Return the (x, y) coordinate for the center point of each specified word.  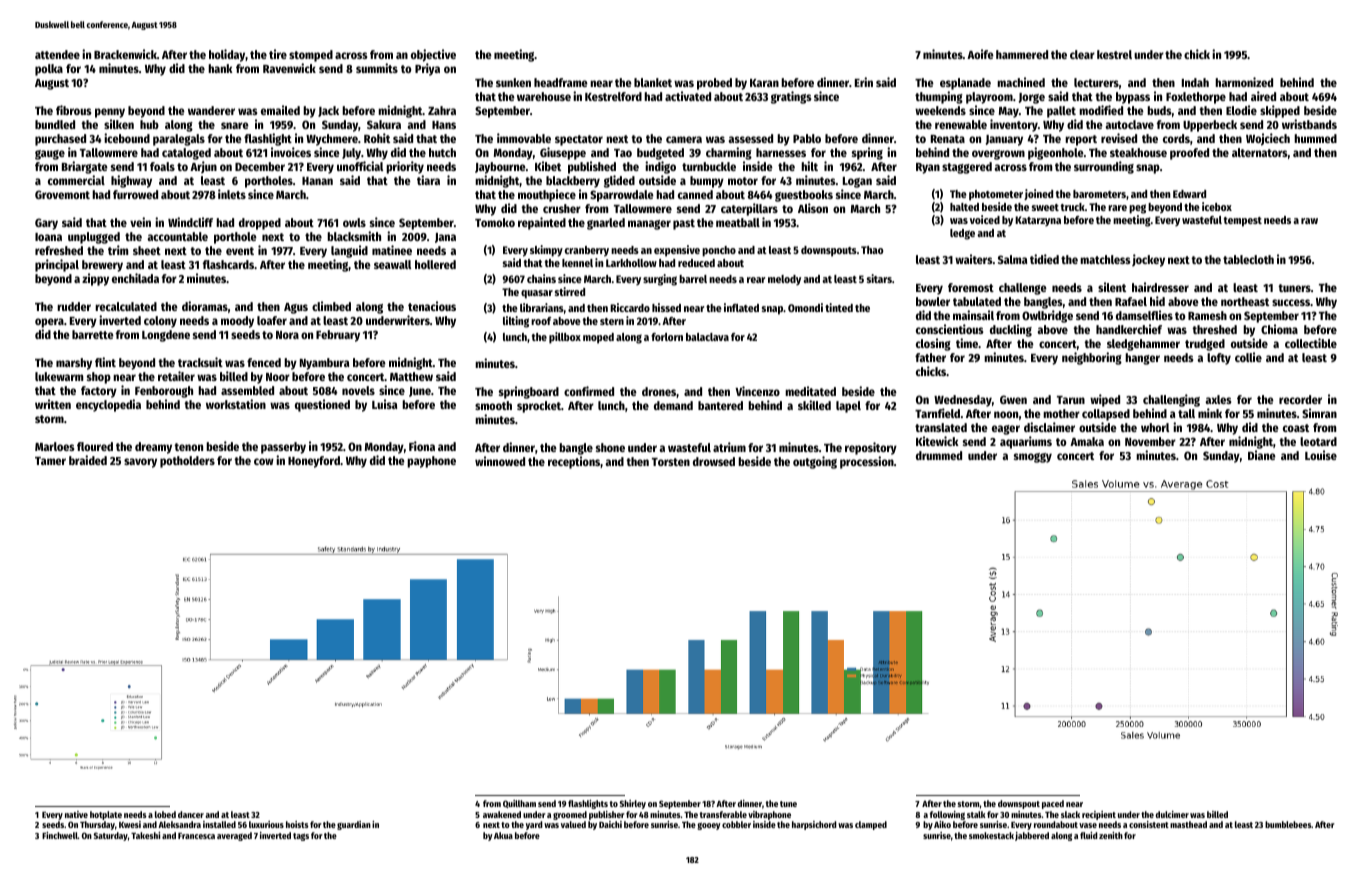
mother (1061, 413)
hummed (1315, 138)
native (76, 814)
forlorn (667, 337)
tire (278, 54)
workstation (236, 404)
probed (714, 84)
